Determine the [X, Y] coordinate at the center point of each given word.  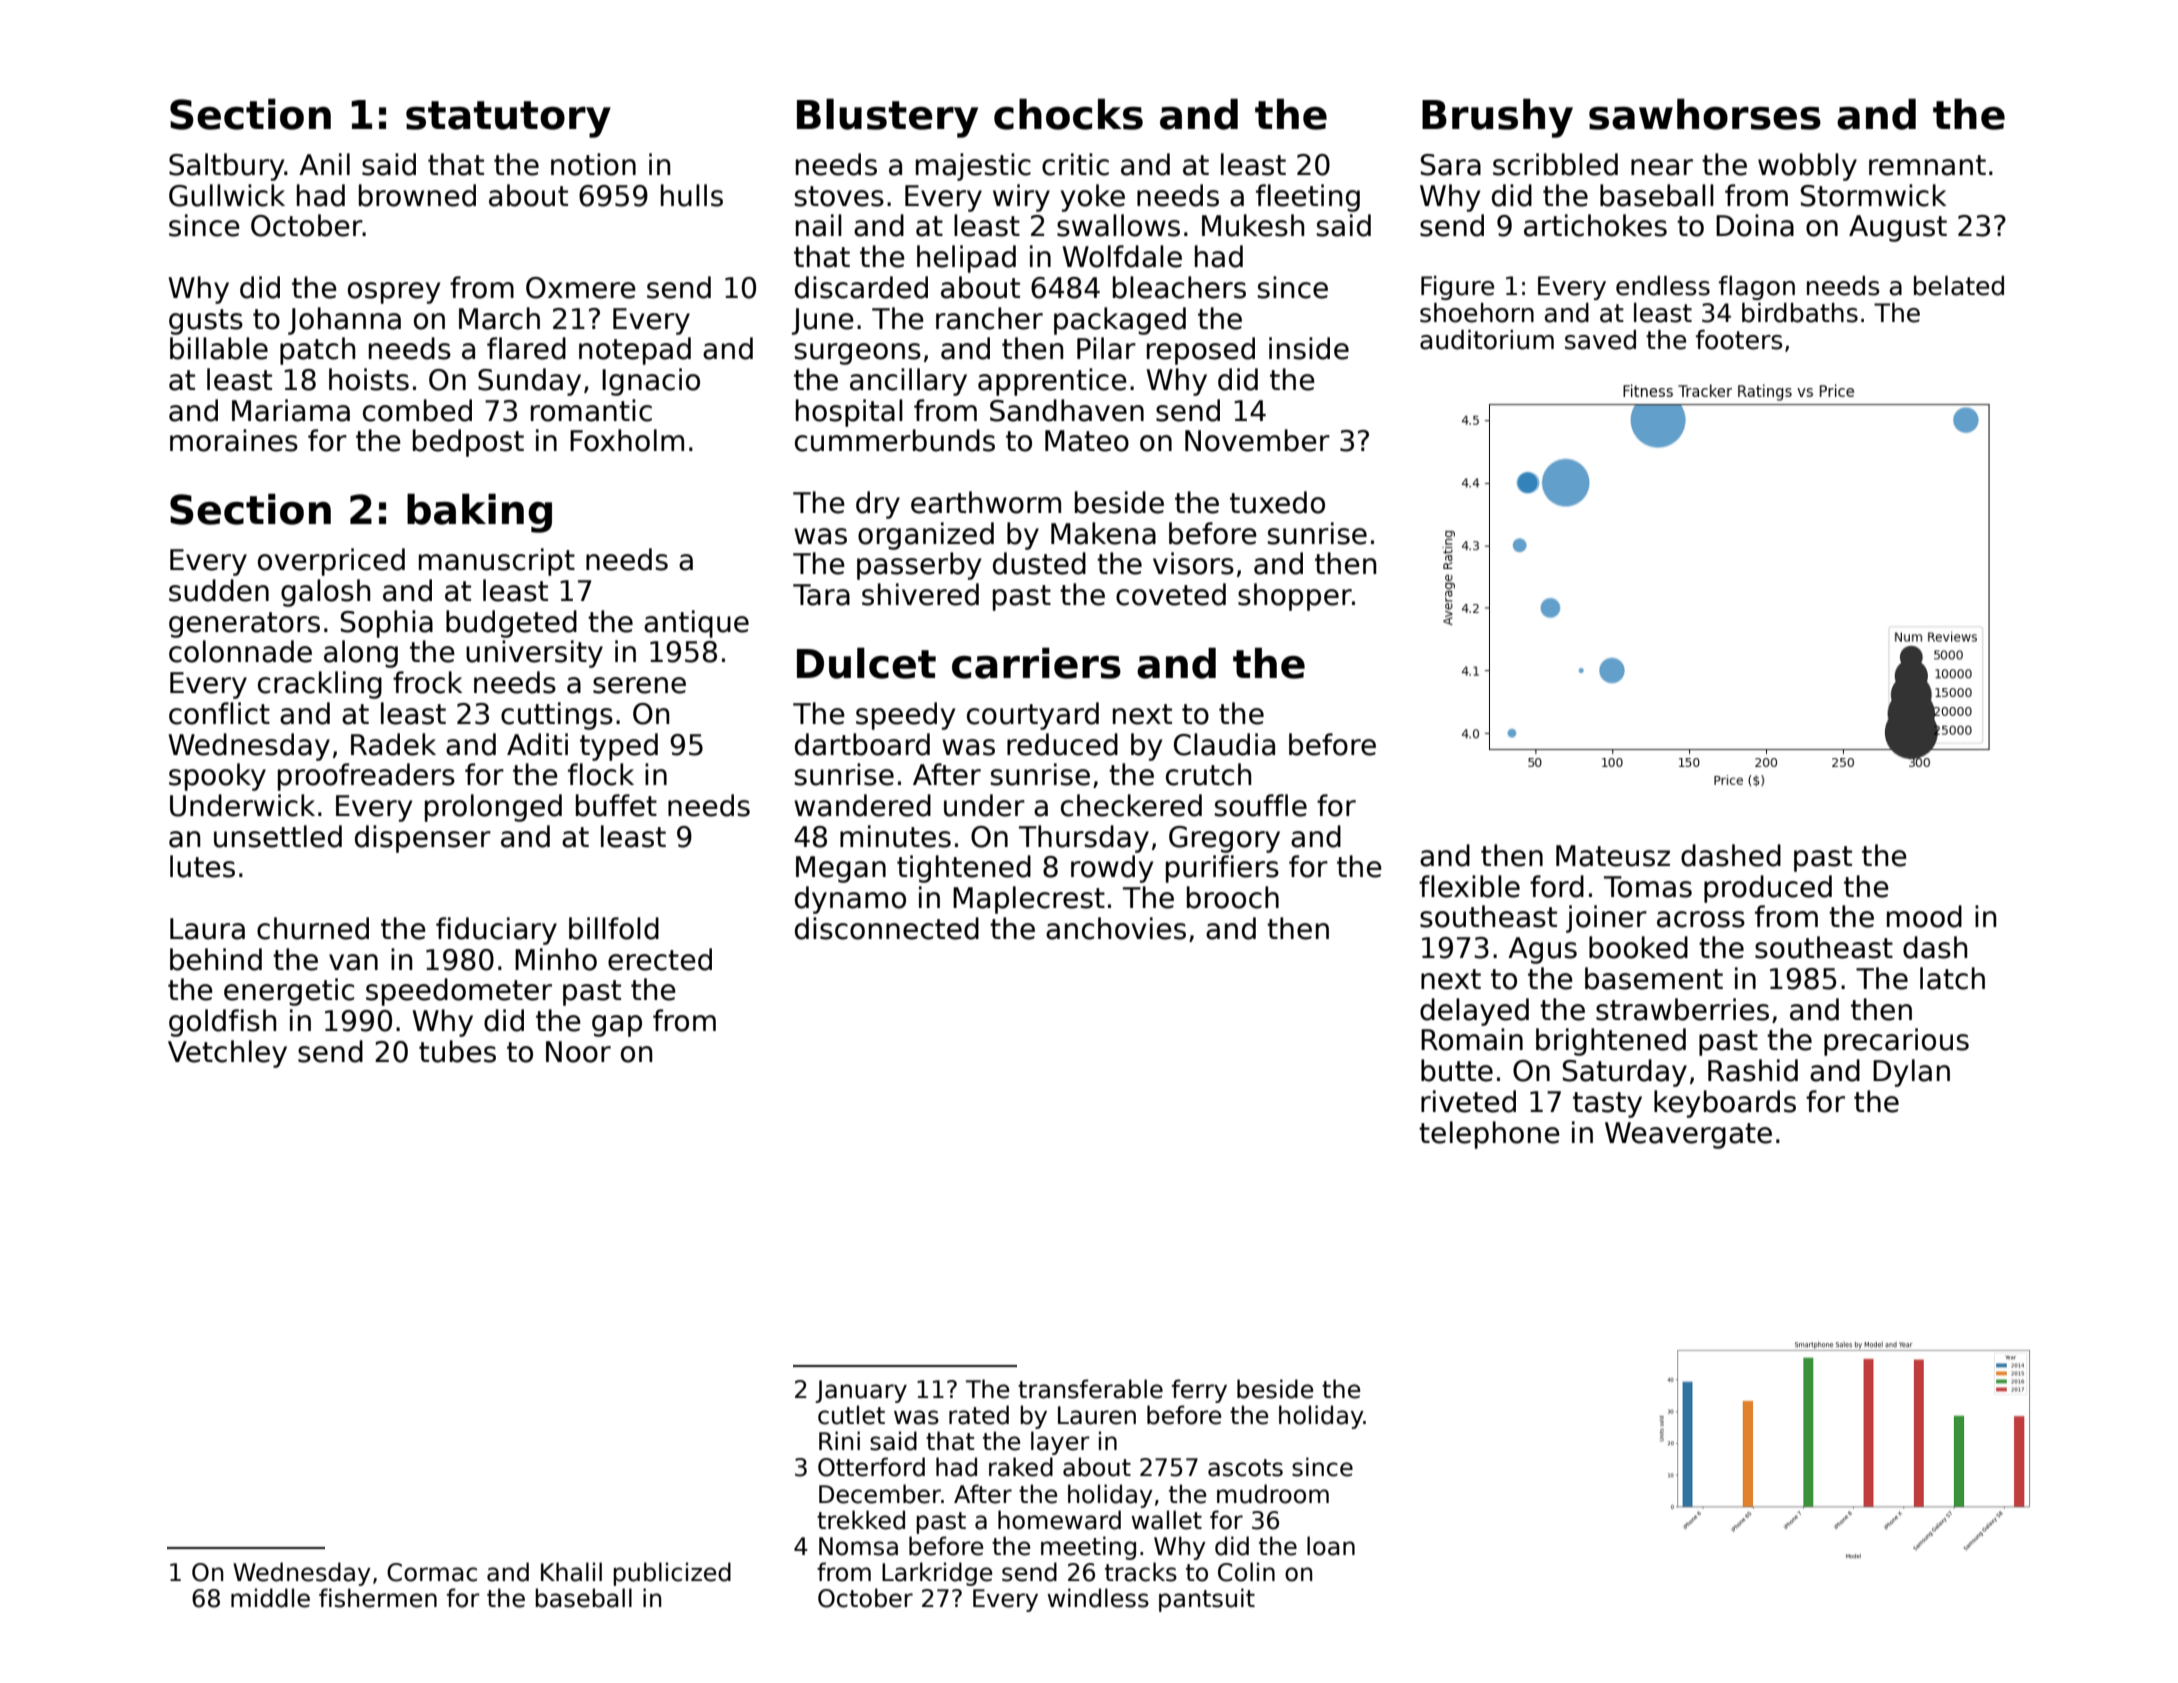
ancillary [908, 382]
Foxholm [627, 440]
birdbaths [1800, 313]
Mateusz [1613, 856]
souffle [1261, 805]
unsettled [278, 836]
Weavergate [1688, 1135]
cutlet [851, 1415]
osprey [394, 293]
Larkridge [937, 1574]
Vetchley [227, 1054]
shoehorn [1477, 313]
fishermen [378, 1598]
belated [1959, 286]
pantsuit [1207, 1600]
